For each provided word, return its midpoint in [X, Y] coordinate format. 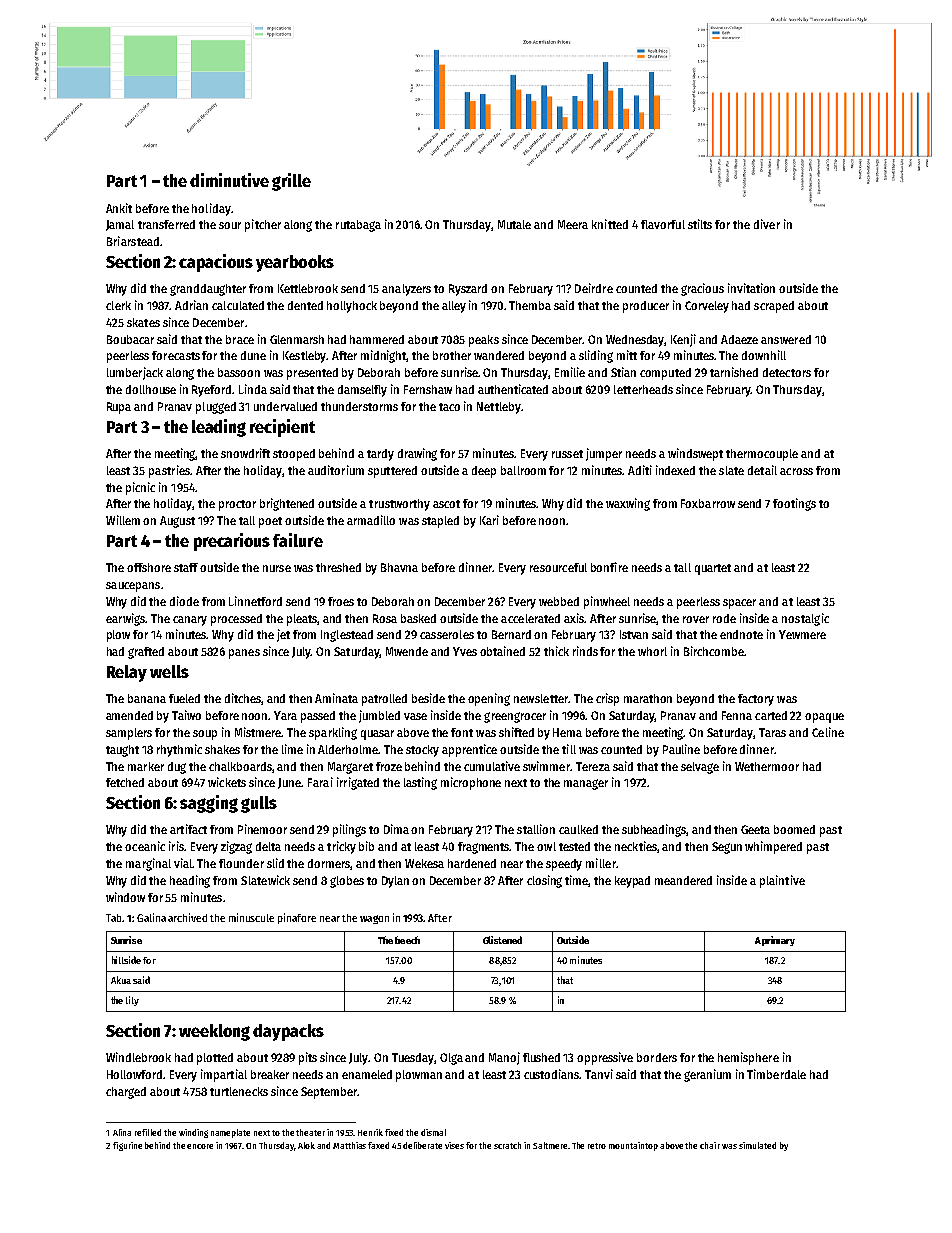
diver [767, 224]
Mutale [514, 224]
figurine [127, 1146]
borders [657, 1057]
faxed [378, 1145]
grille [291, 182]
